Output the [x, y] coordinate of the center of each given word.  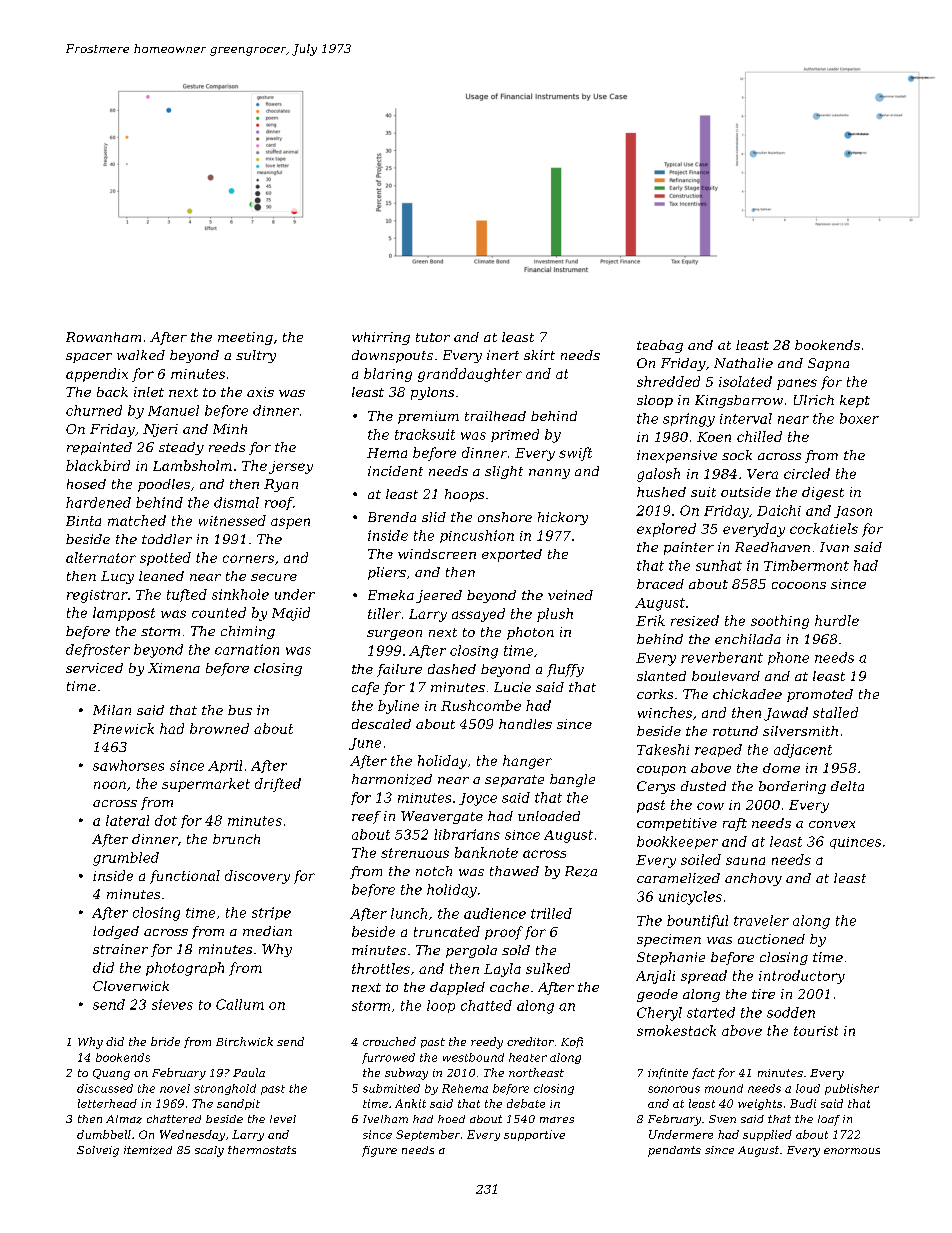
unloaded [549, 816]
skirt [539, 355]
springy [689, 420]
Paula [249, 1072]
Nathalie [743, 363]
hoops [464, 495]
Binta [83, 521]
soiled [701, 859]
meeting [245, 338]
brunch [236, 839]
